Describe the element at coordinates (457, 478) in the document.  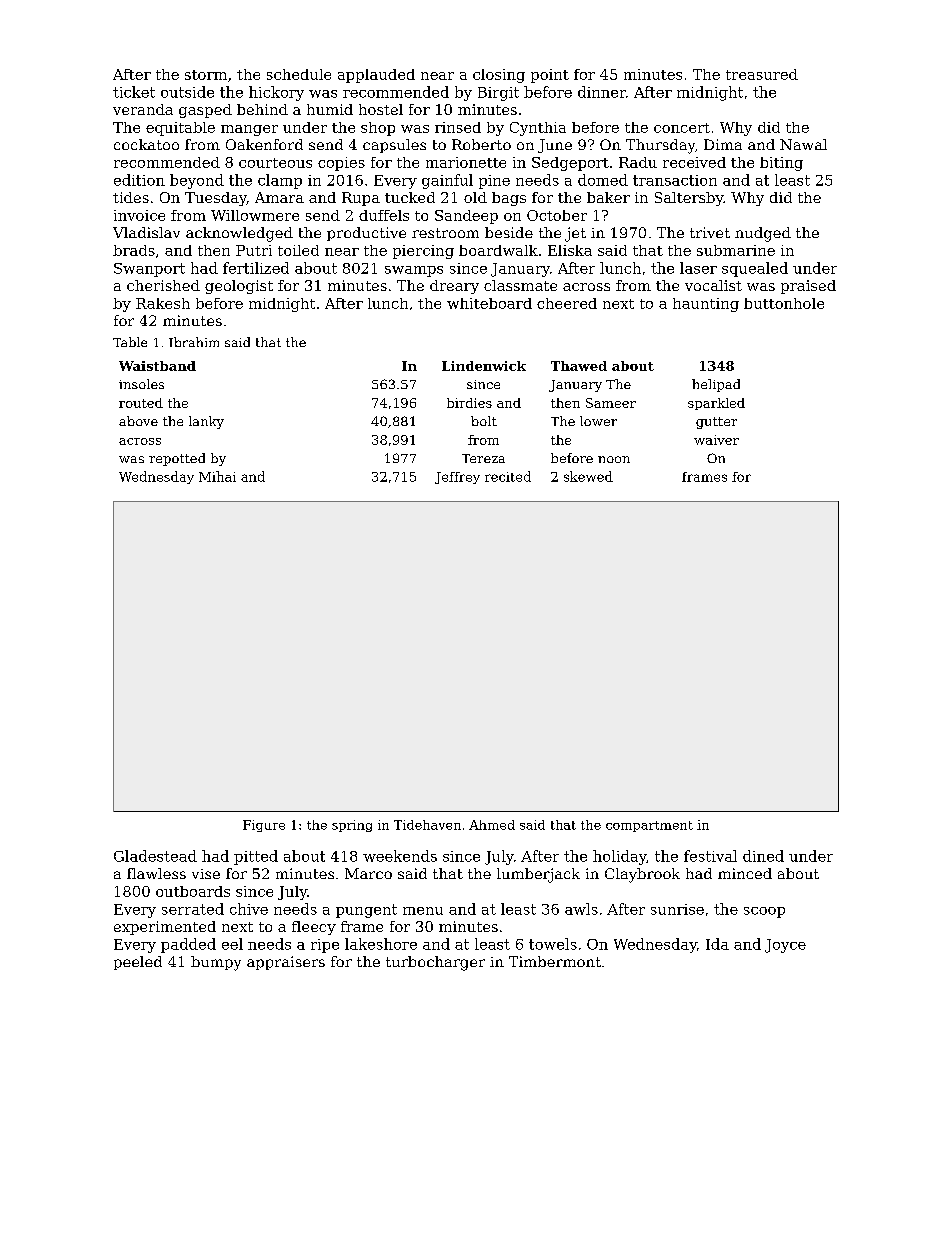
I see `Jeffrey` at that location.
